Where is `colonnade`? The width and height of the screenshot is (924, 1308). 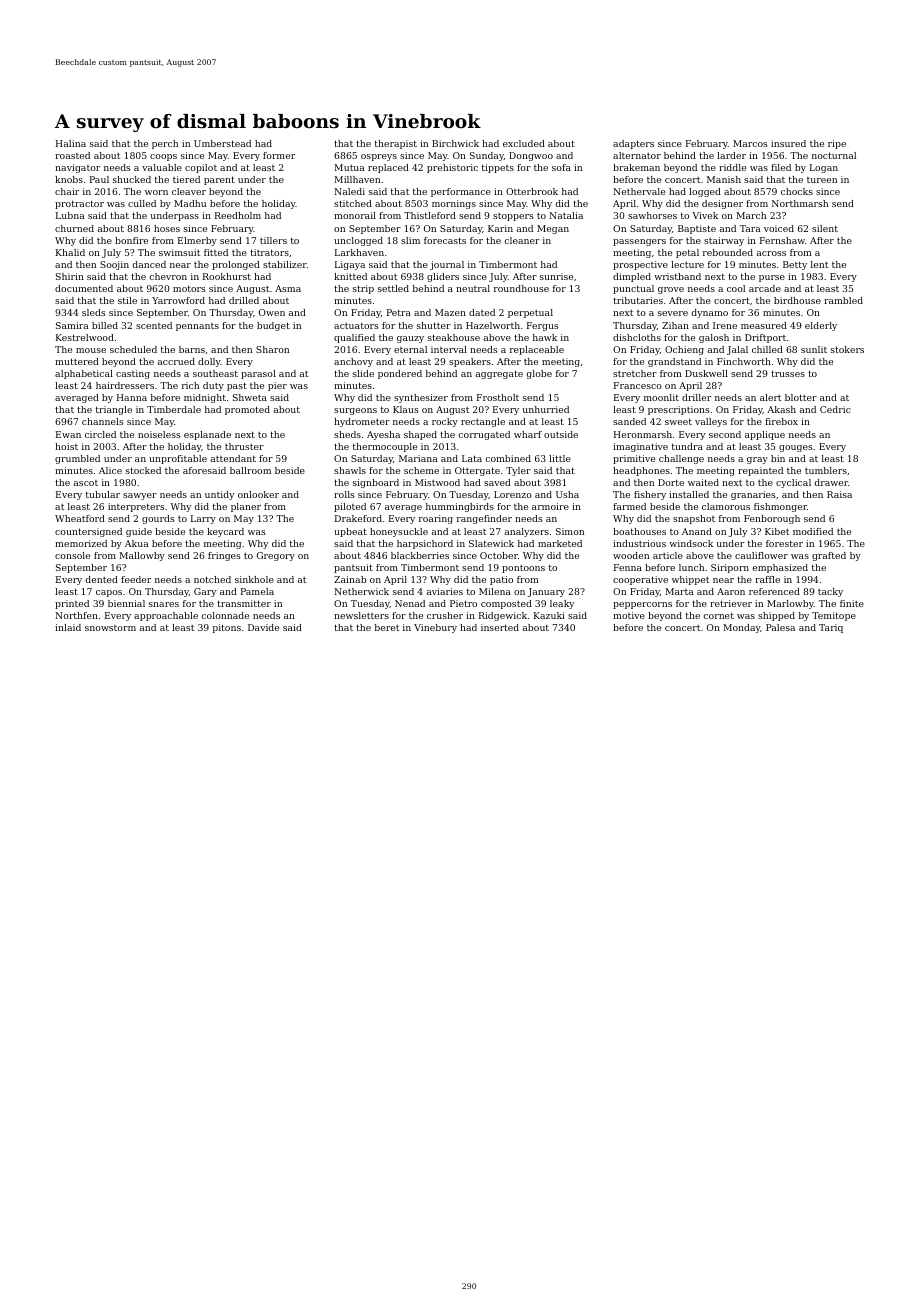 colonnade is located at coordinates (225, 615).
